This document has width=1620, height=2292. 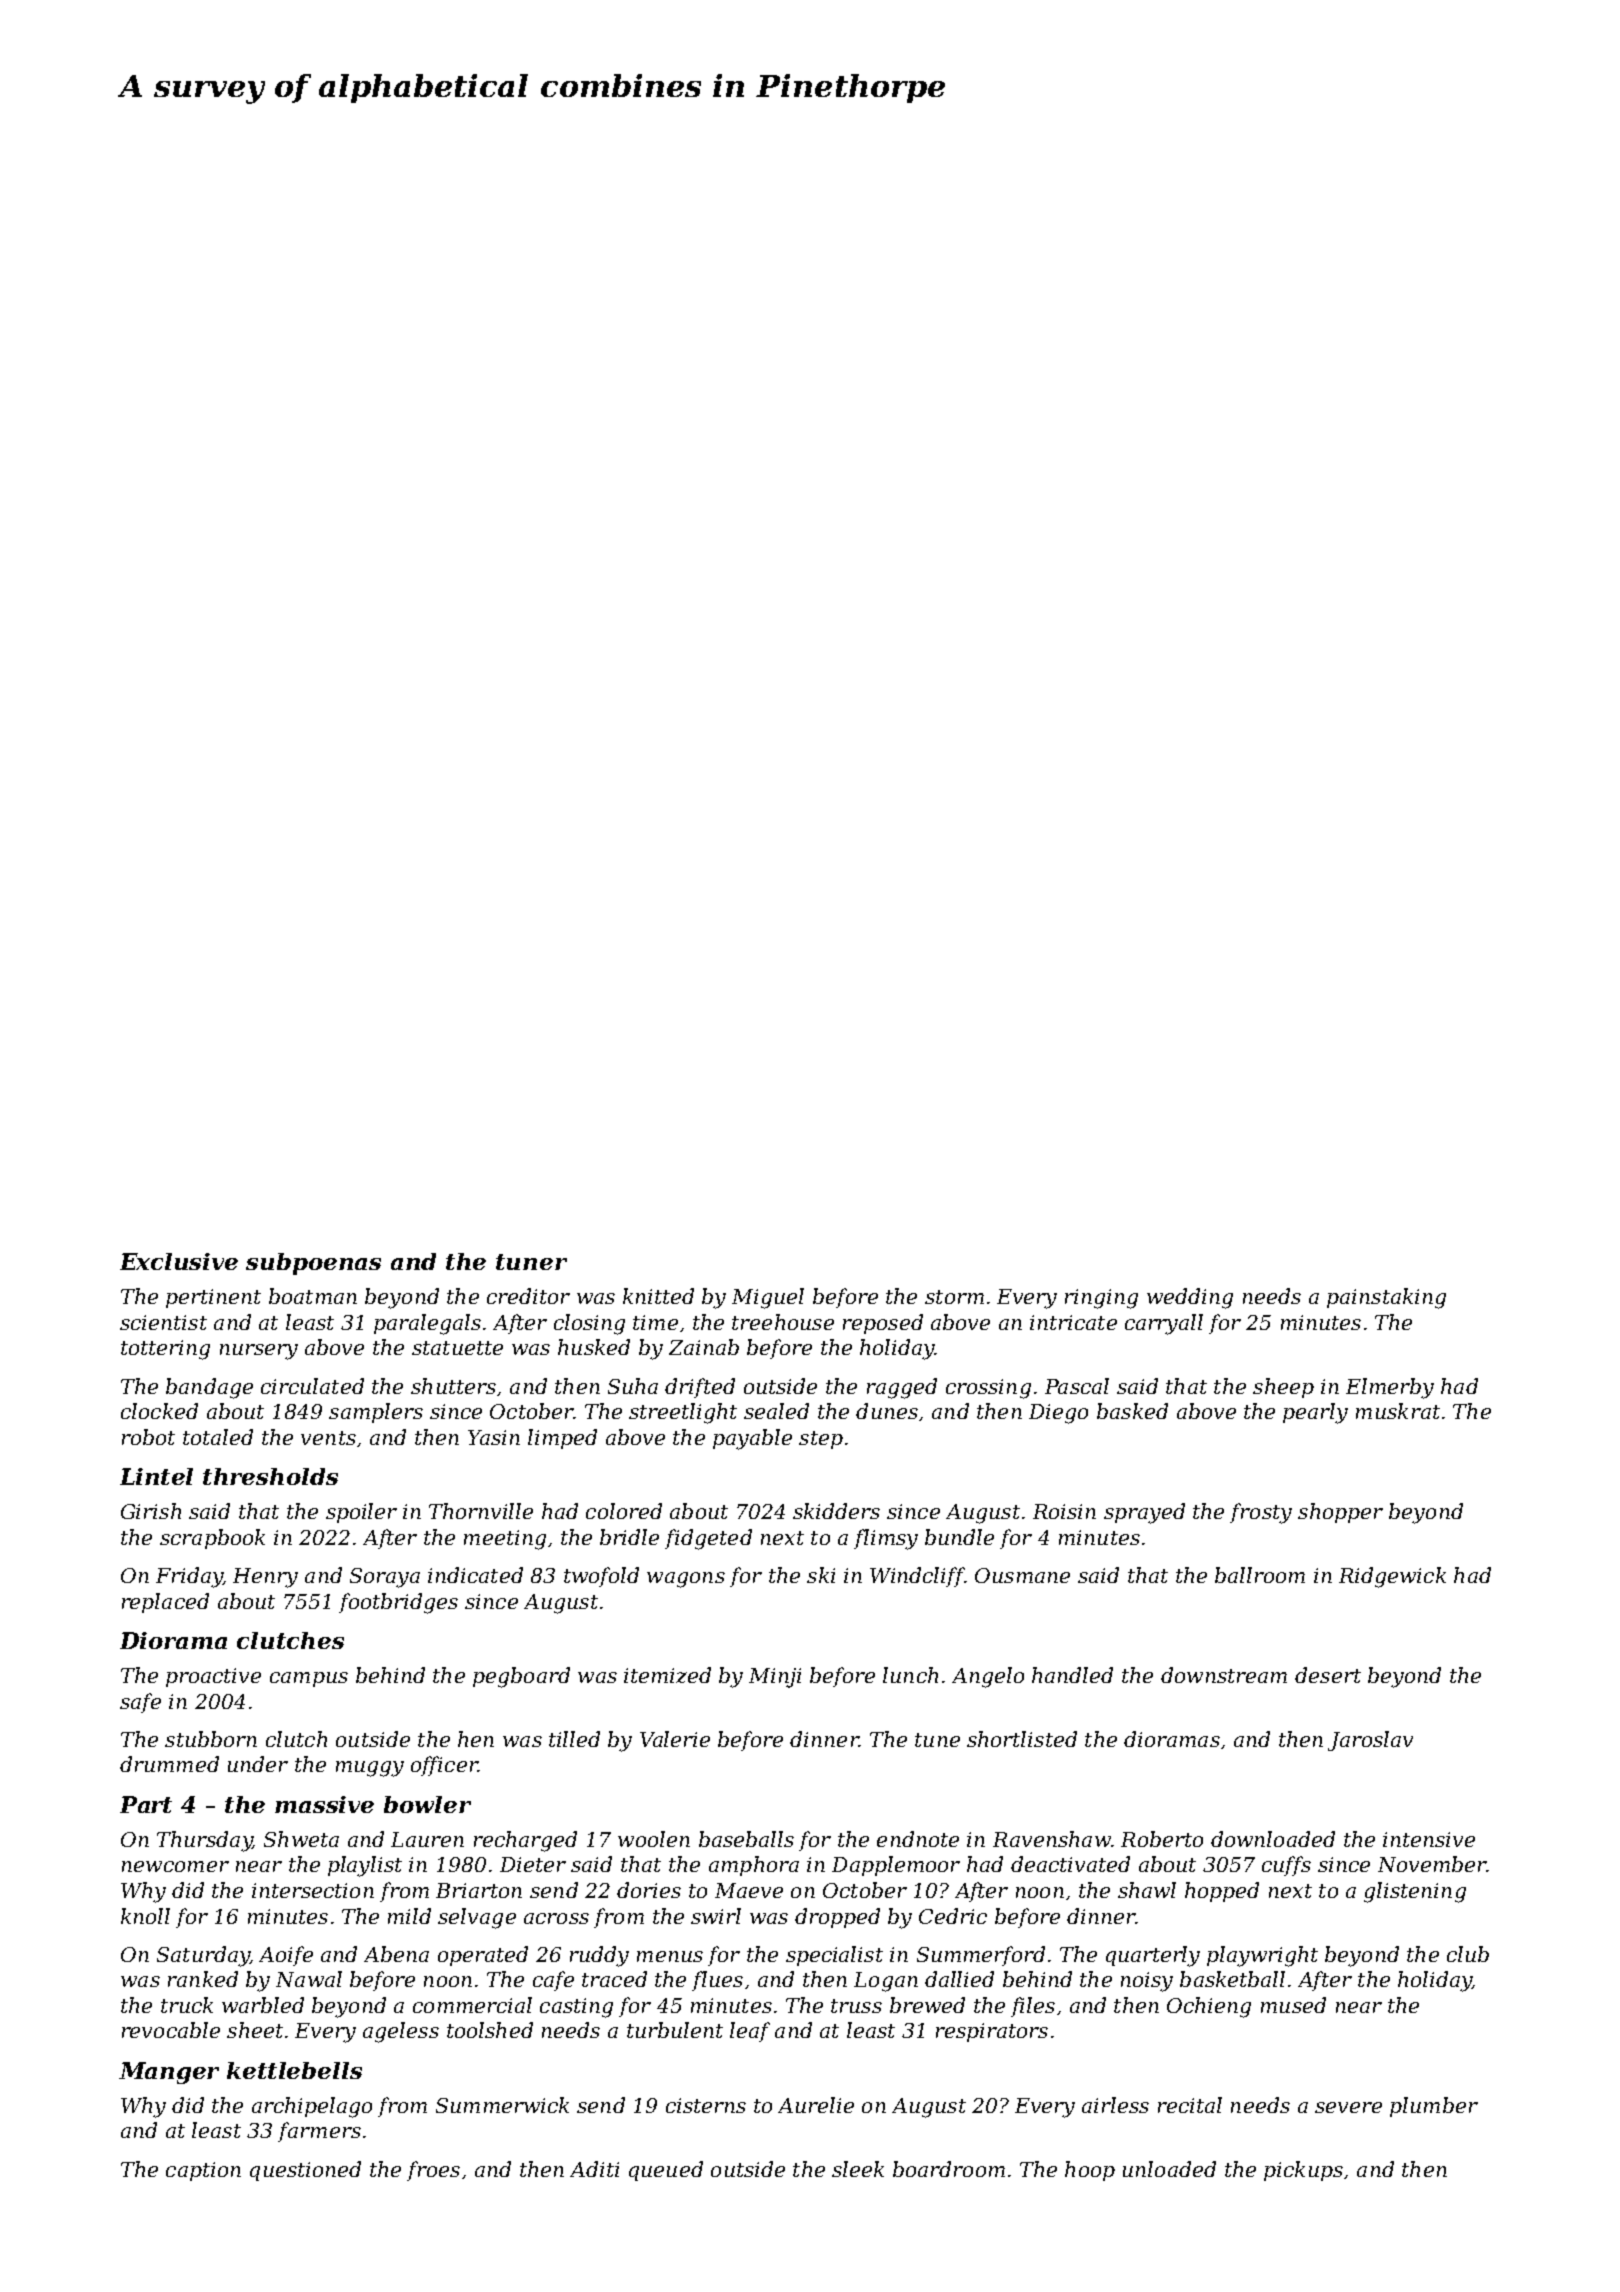 What do you see at coordinates (1222, 1892) in the document?
I see `hopped` at bounding box center [1222, 1892].
